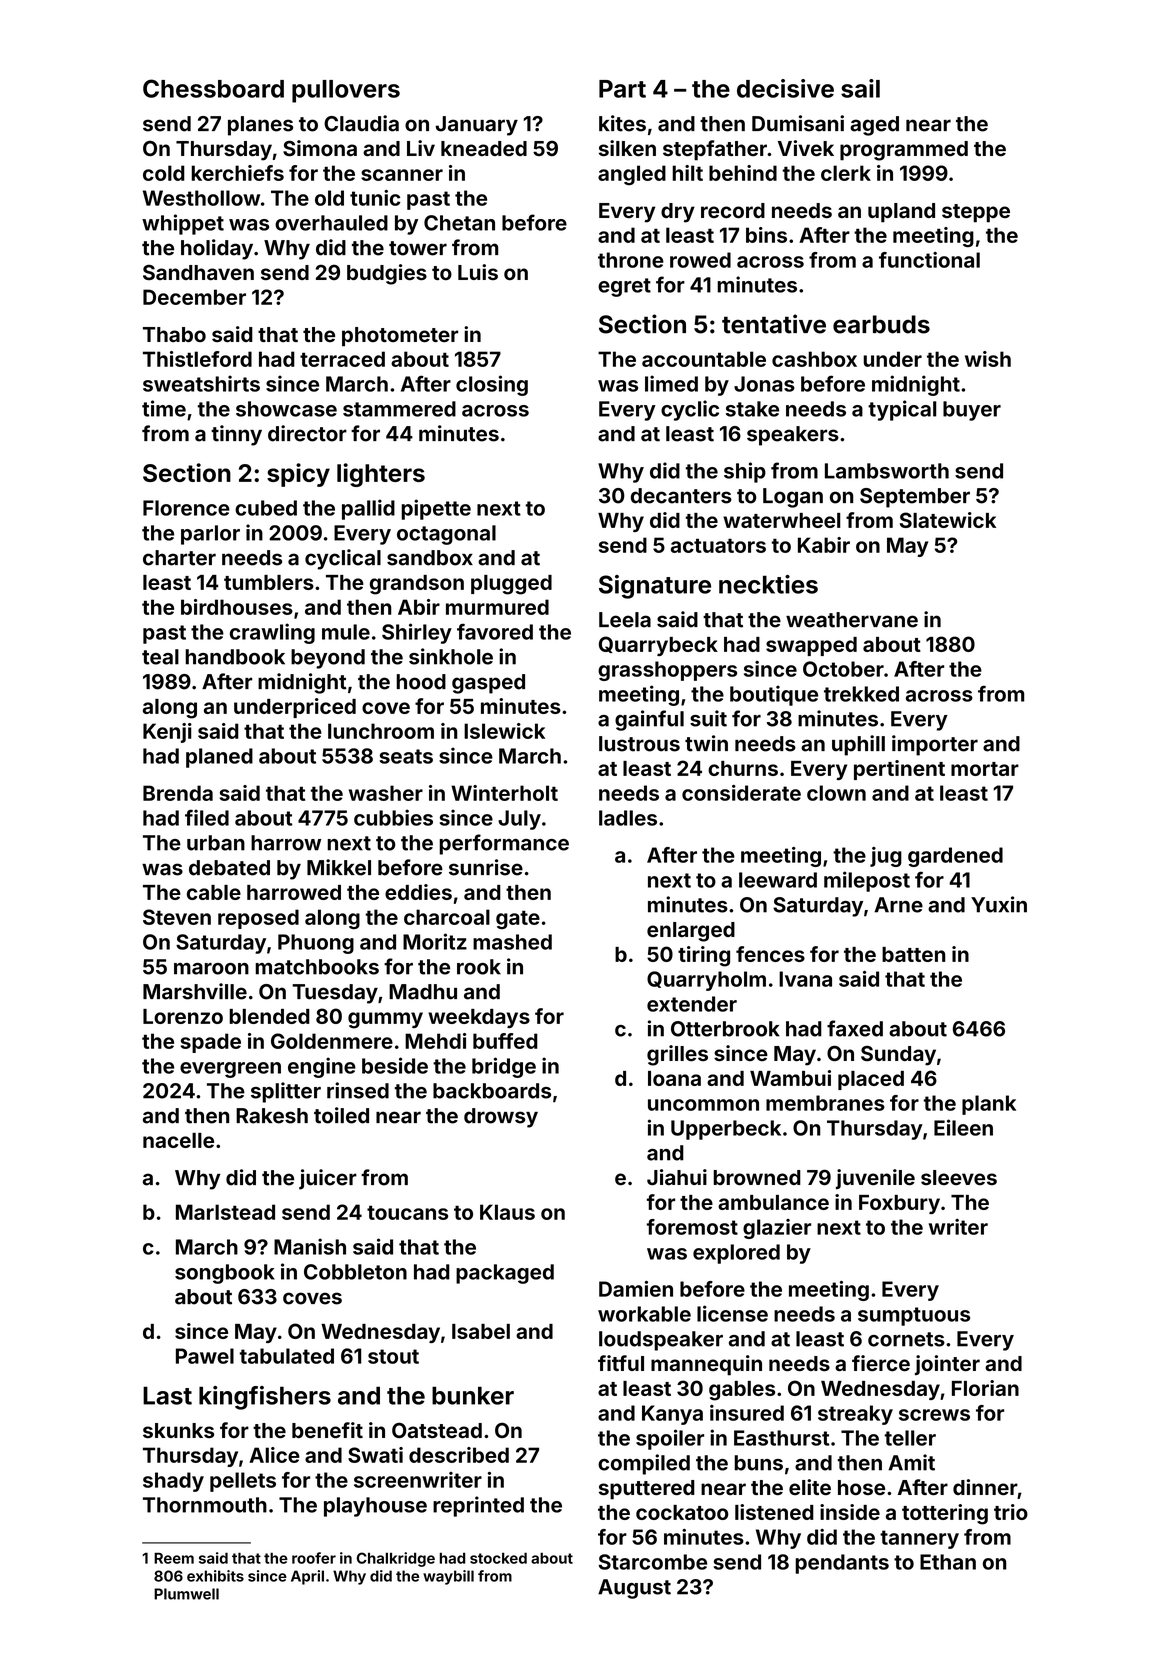  What do you see at coordinates (448, 1577) in the document?
I see `waybill` at bounding box center [448, 1577].
